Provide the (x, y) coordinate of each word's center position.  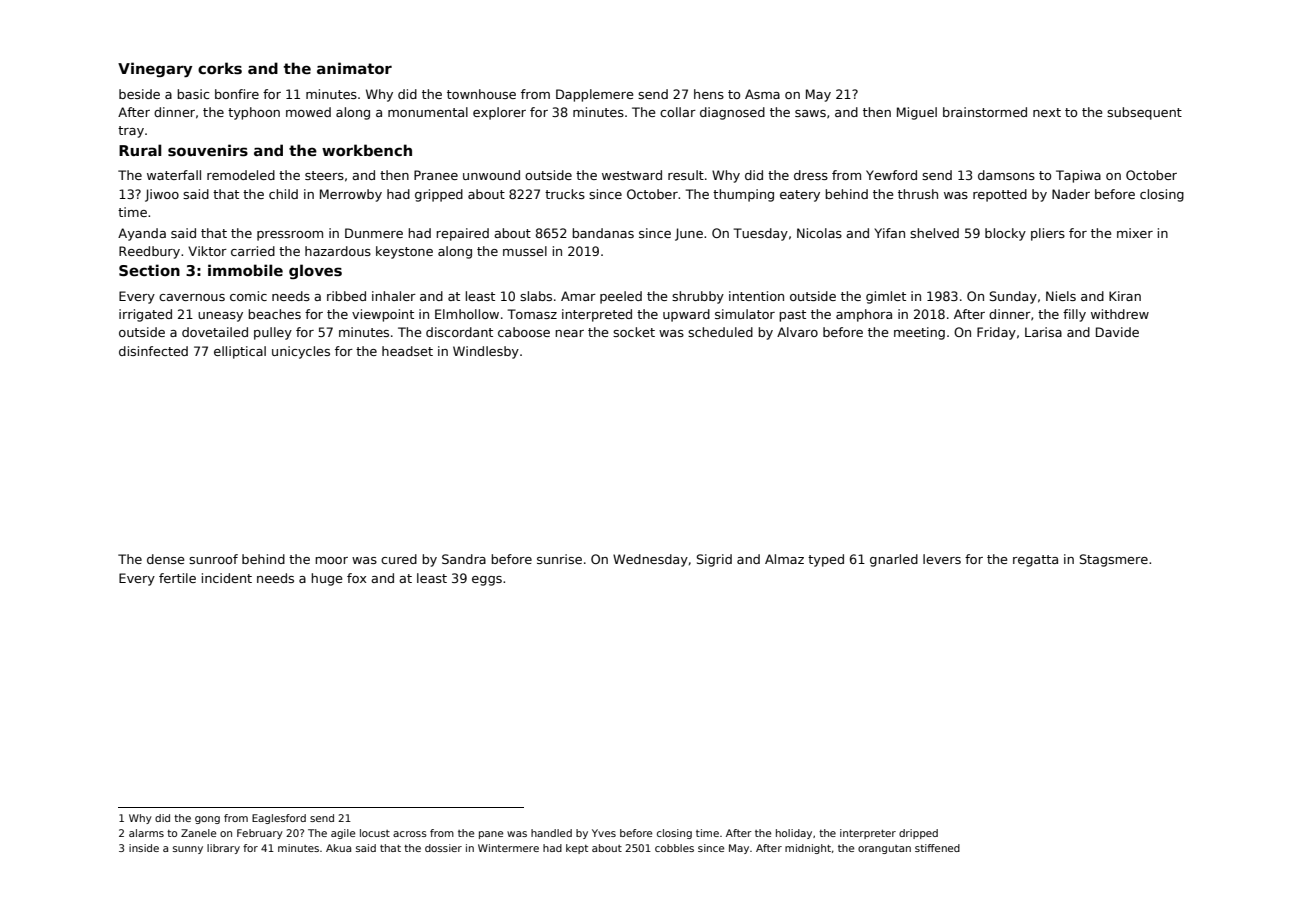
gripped (439, 195)
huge (326, 579)
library (223, 849)
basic (193, 94)
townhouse (481, 94)
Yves (604, 833)
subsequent (1144, 113)
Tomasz (532, 314)
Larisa (1043, 332)
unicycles (301, 352)
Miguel (917, 113)
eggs (487, 581)
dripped (918, 834)
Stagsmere (1114, 560)
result (686, 175)
